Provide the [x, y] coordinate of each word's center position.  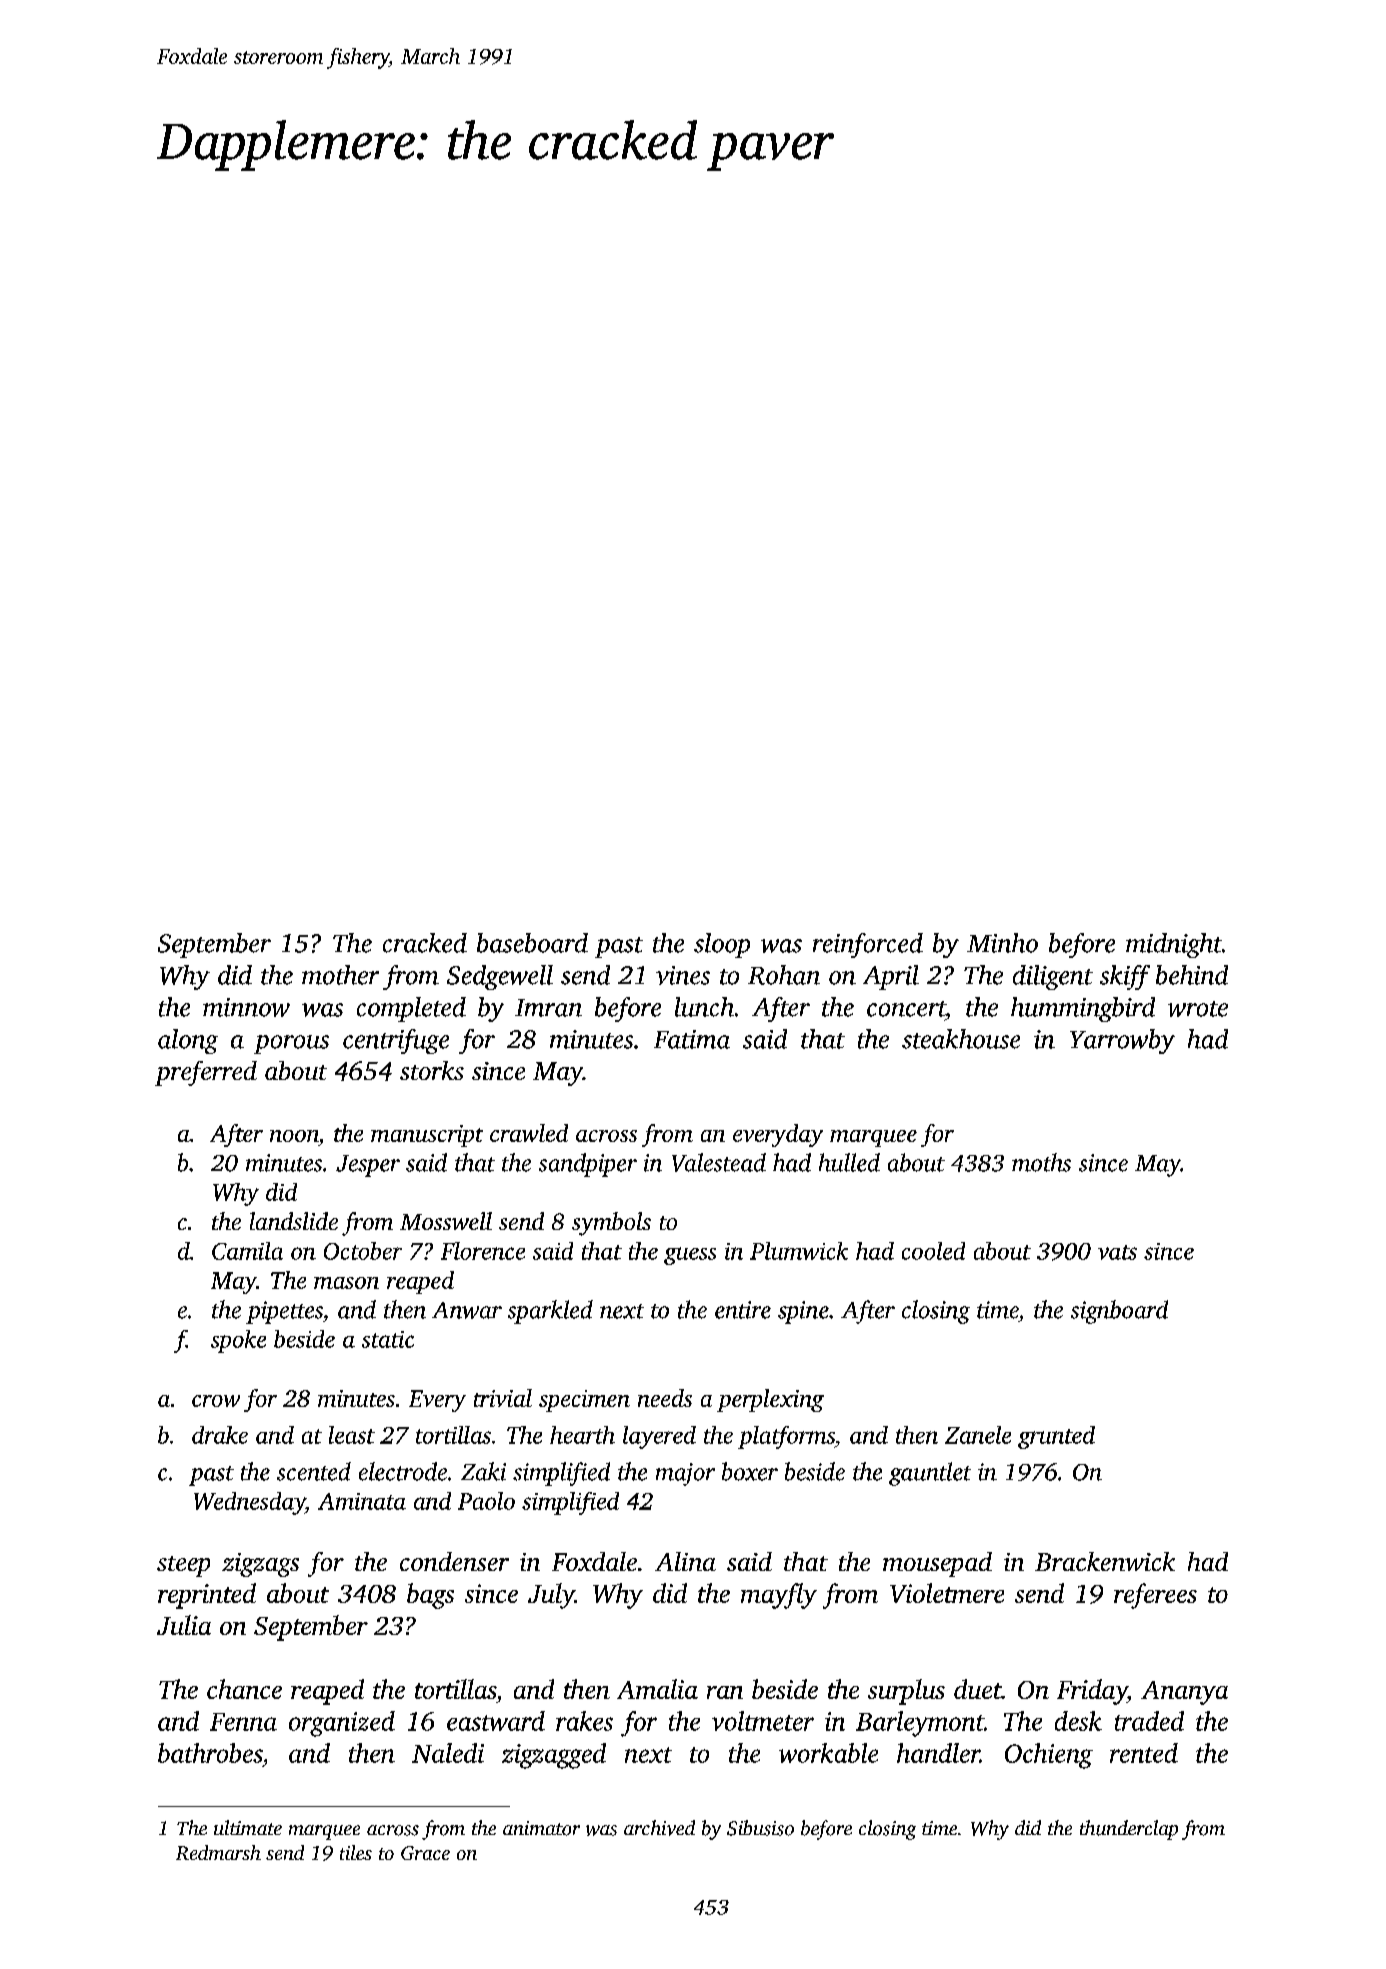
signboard [1119, 1312]
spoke [238, 1341]
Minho [1002, 943]
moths [1041, 1162]
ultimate [248, 1827]
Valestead [719, 1162]
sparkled [550, 1312]
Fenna [243, 1722]
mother [340, 975]
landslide [294, 1221]
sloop [722, 945]
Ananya [1184, 1693]
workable [828, 1753]
